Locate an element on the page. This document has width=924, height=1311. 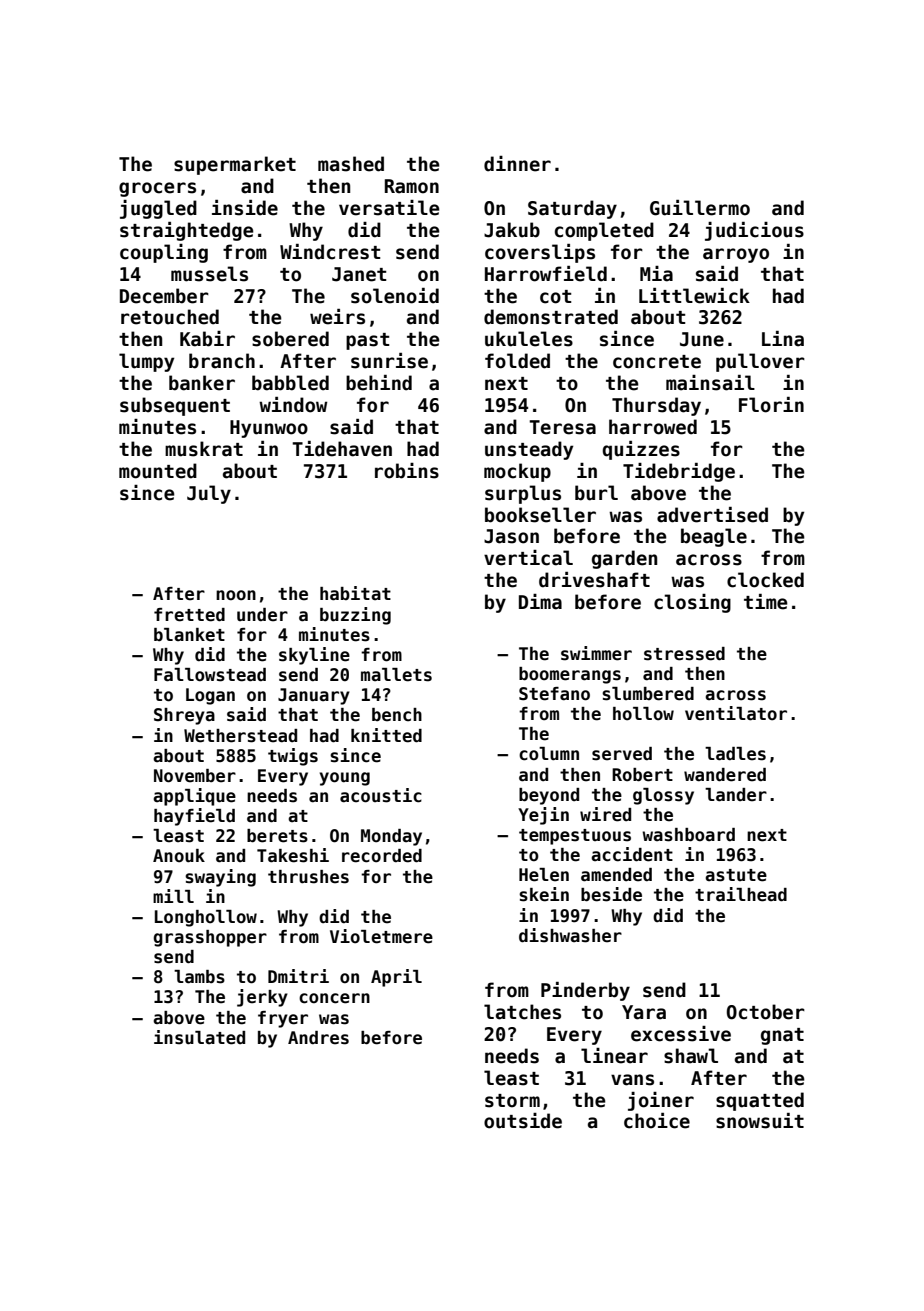
applique is located at coordinates (194, 797).
